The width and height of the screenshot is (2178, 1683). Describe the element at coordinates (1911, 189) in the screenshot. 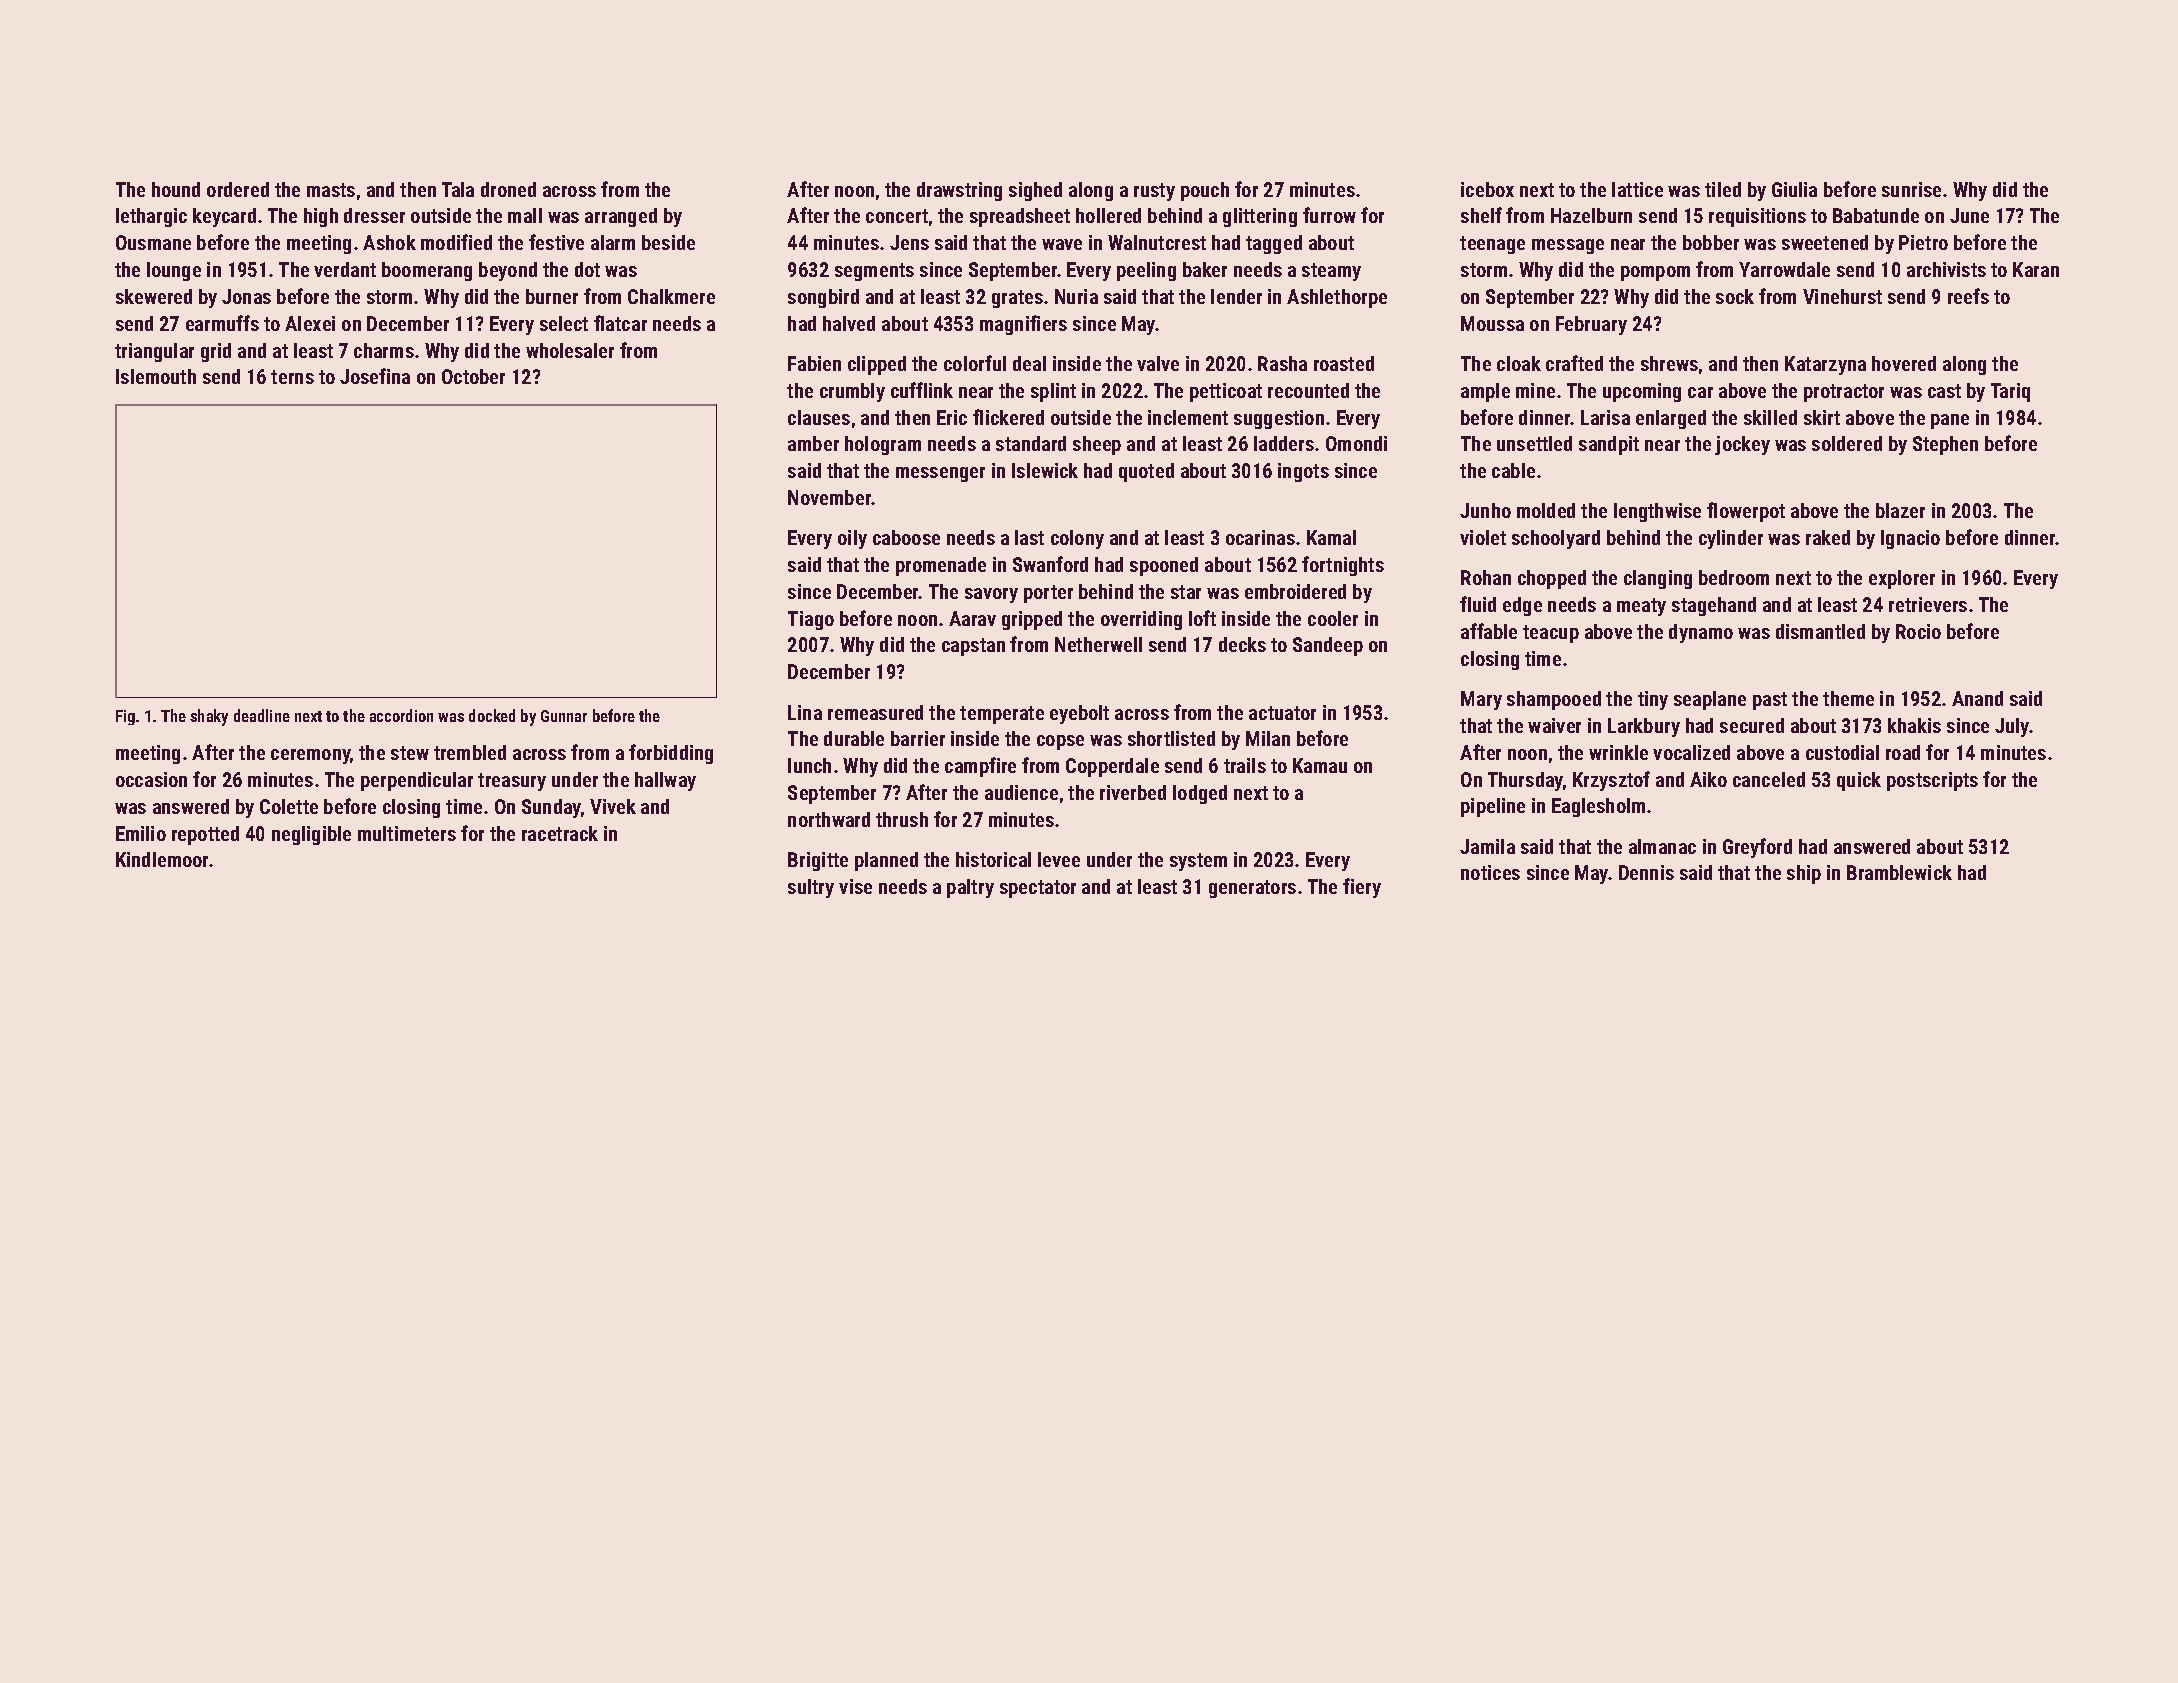

I see `sunrise` at that location.
